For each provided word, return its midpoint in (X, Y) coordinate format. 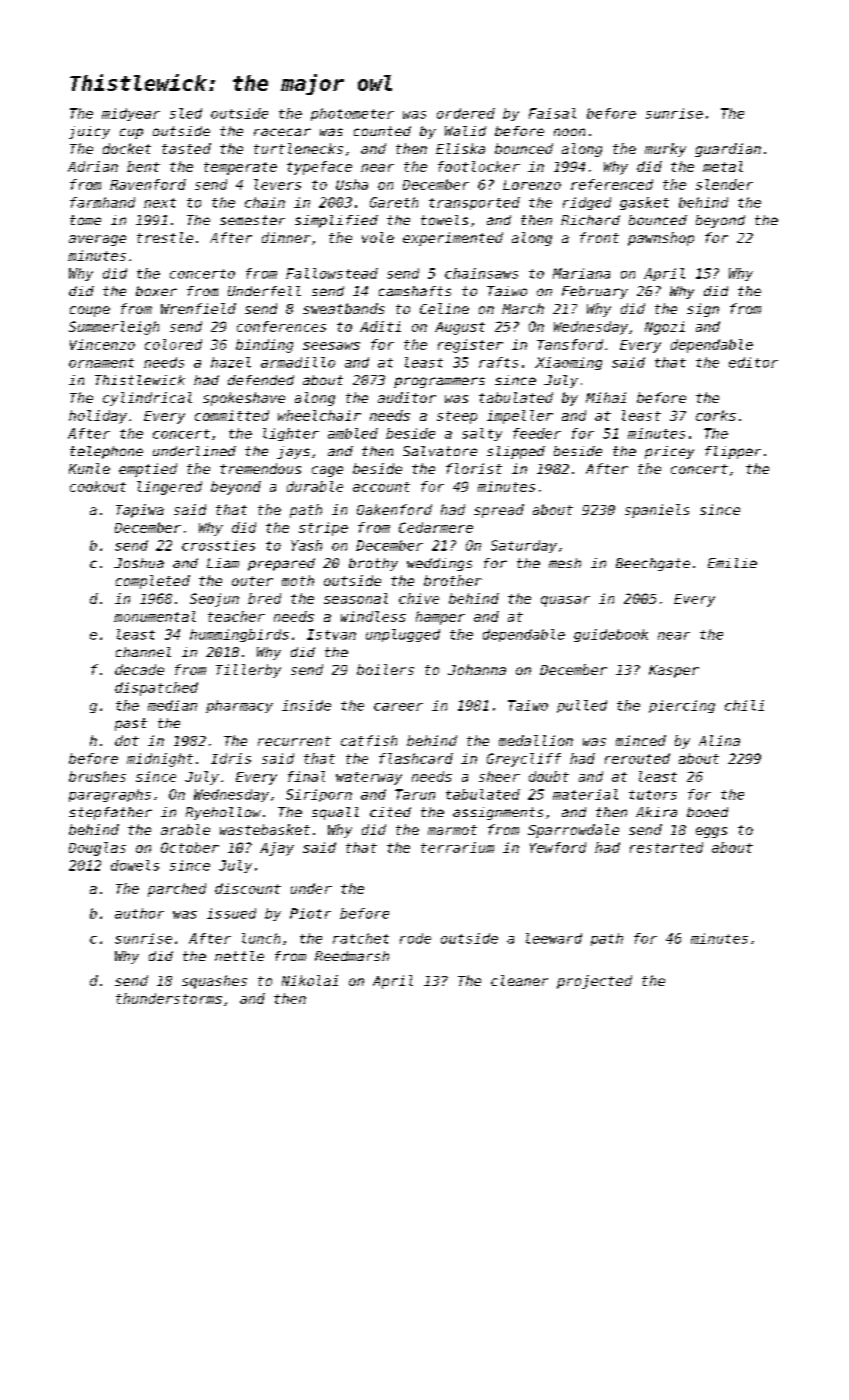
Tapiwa (140, 511)
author (139, 913)
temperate (240, 168)
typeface (319, 168)
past (131, 724)
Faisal (552, 113)
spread (499, 511)
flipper (733, 452)
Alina (719, 740)
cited (390, 812)
